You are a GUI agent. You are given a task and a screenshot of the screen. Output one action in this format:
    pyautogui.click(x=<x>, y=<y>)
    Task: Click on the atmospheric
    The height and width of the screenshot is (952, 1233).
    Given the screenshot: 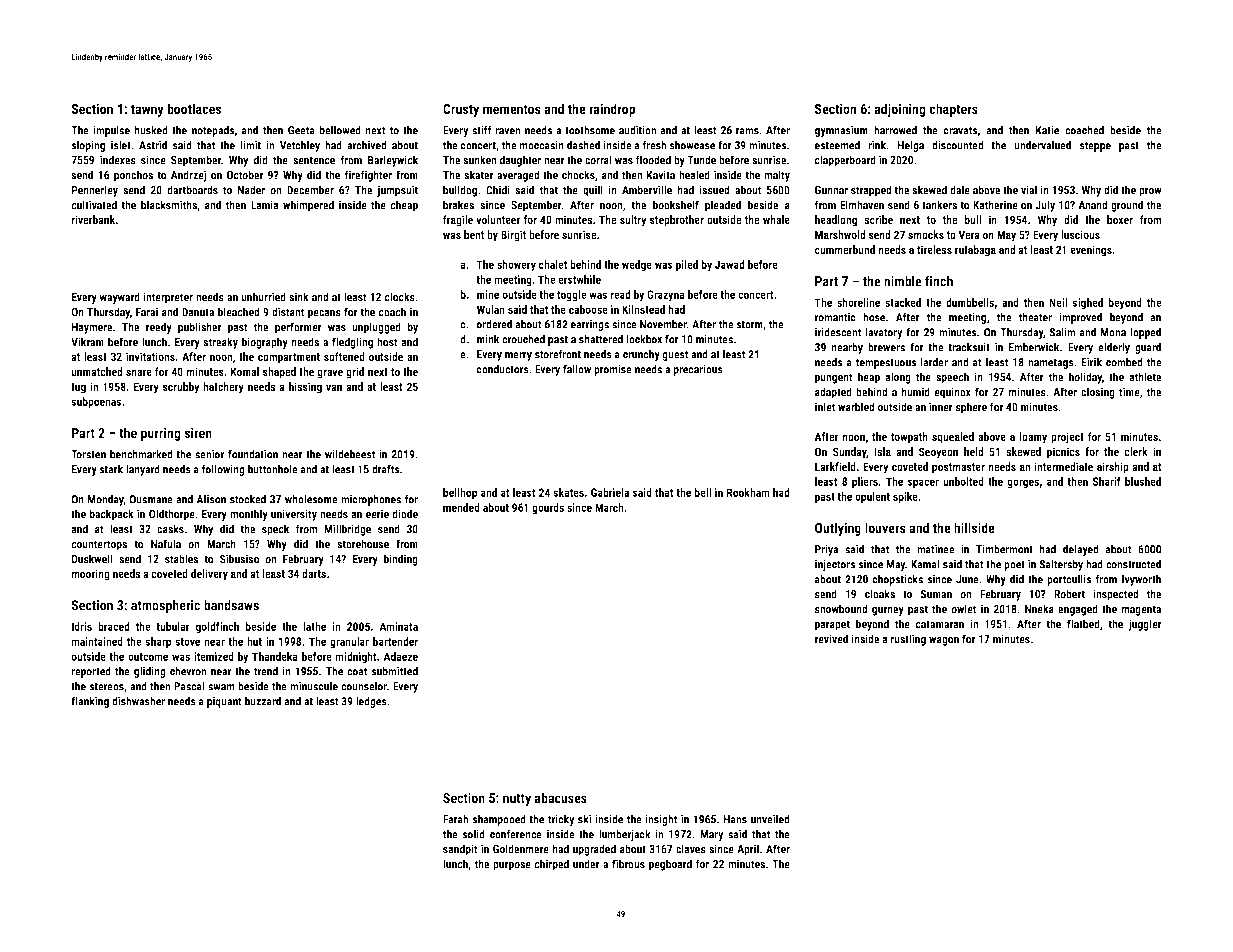 What is the action you would take?
    pyautogui.click(x=165, y=606)
